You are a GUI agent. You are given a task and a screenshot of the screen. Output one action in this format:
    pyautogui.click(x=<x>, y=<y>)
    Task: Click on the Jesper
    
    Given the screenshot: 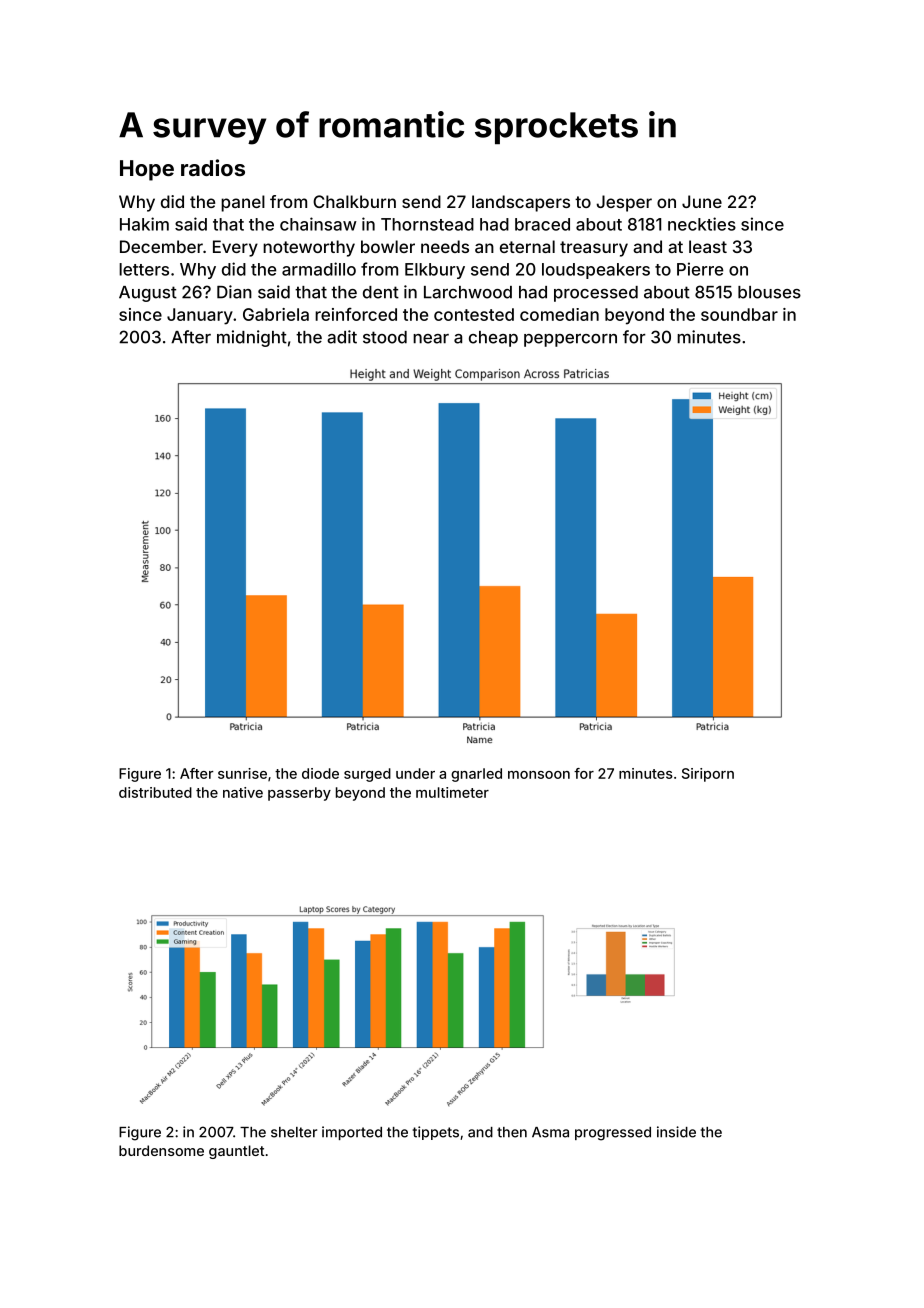 What is the action you would take?
    pyautogui.click(x=624, y=203)
